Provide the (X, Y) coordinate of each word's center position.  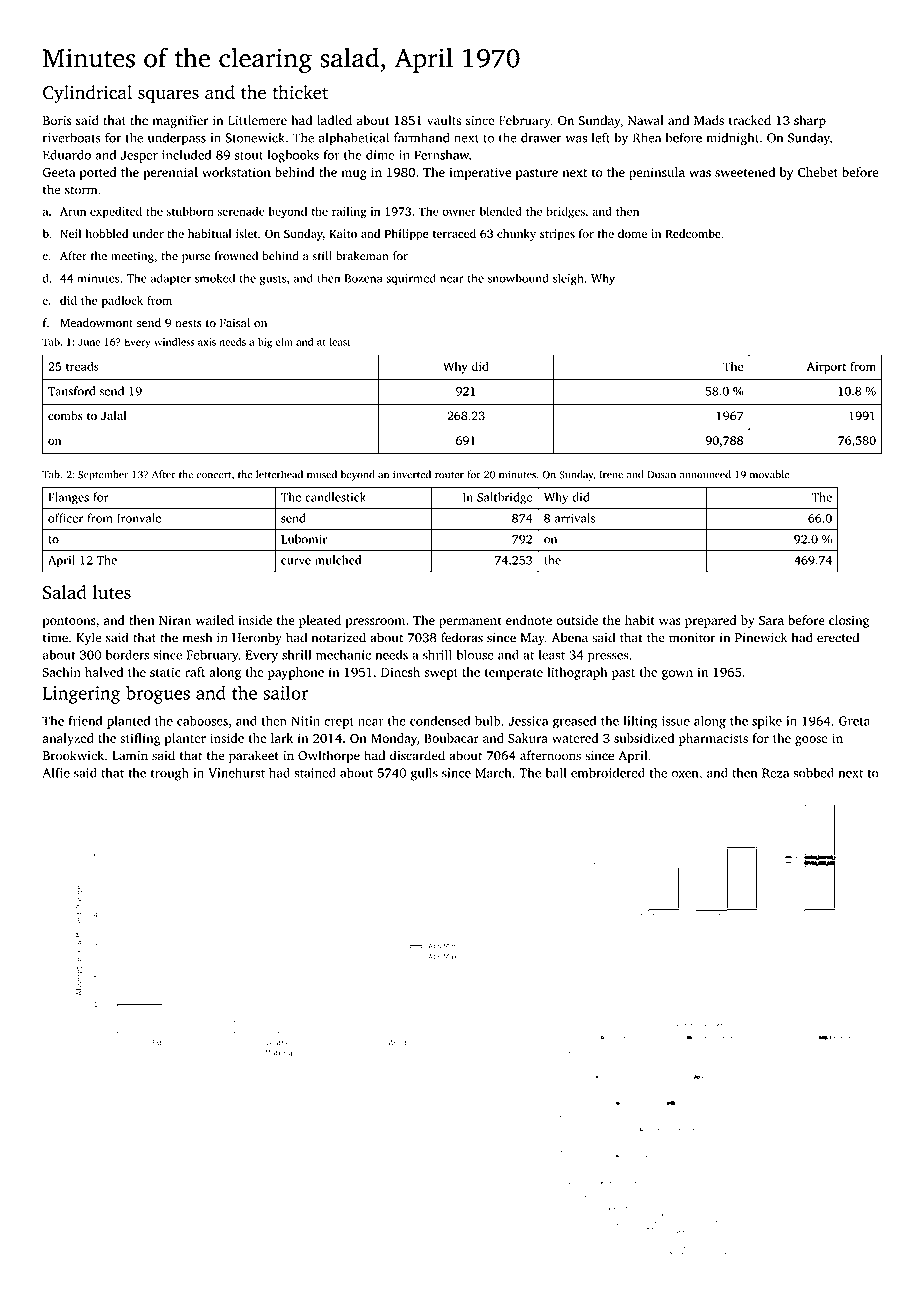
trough (170, 774)
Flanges (68, 498)
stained (315, 773)
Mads (709, 120)
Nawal (646, 120)
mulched (338, 560)
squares (168, 96)
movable (769, 474)
